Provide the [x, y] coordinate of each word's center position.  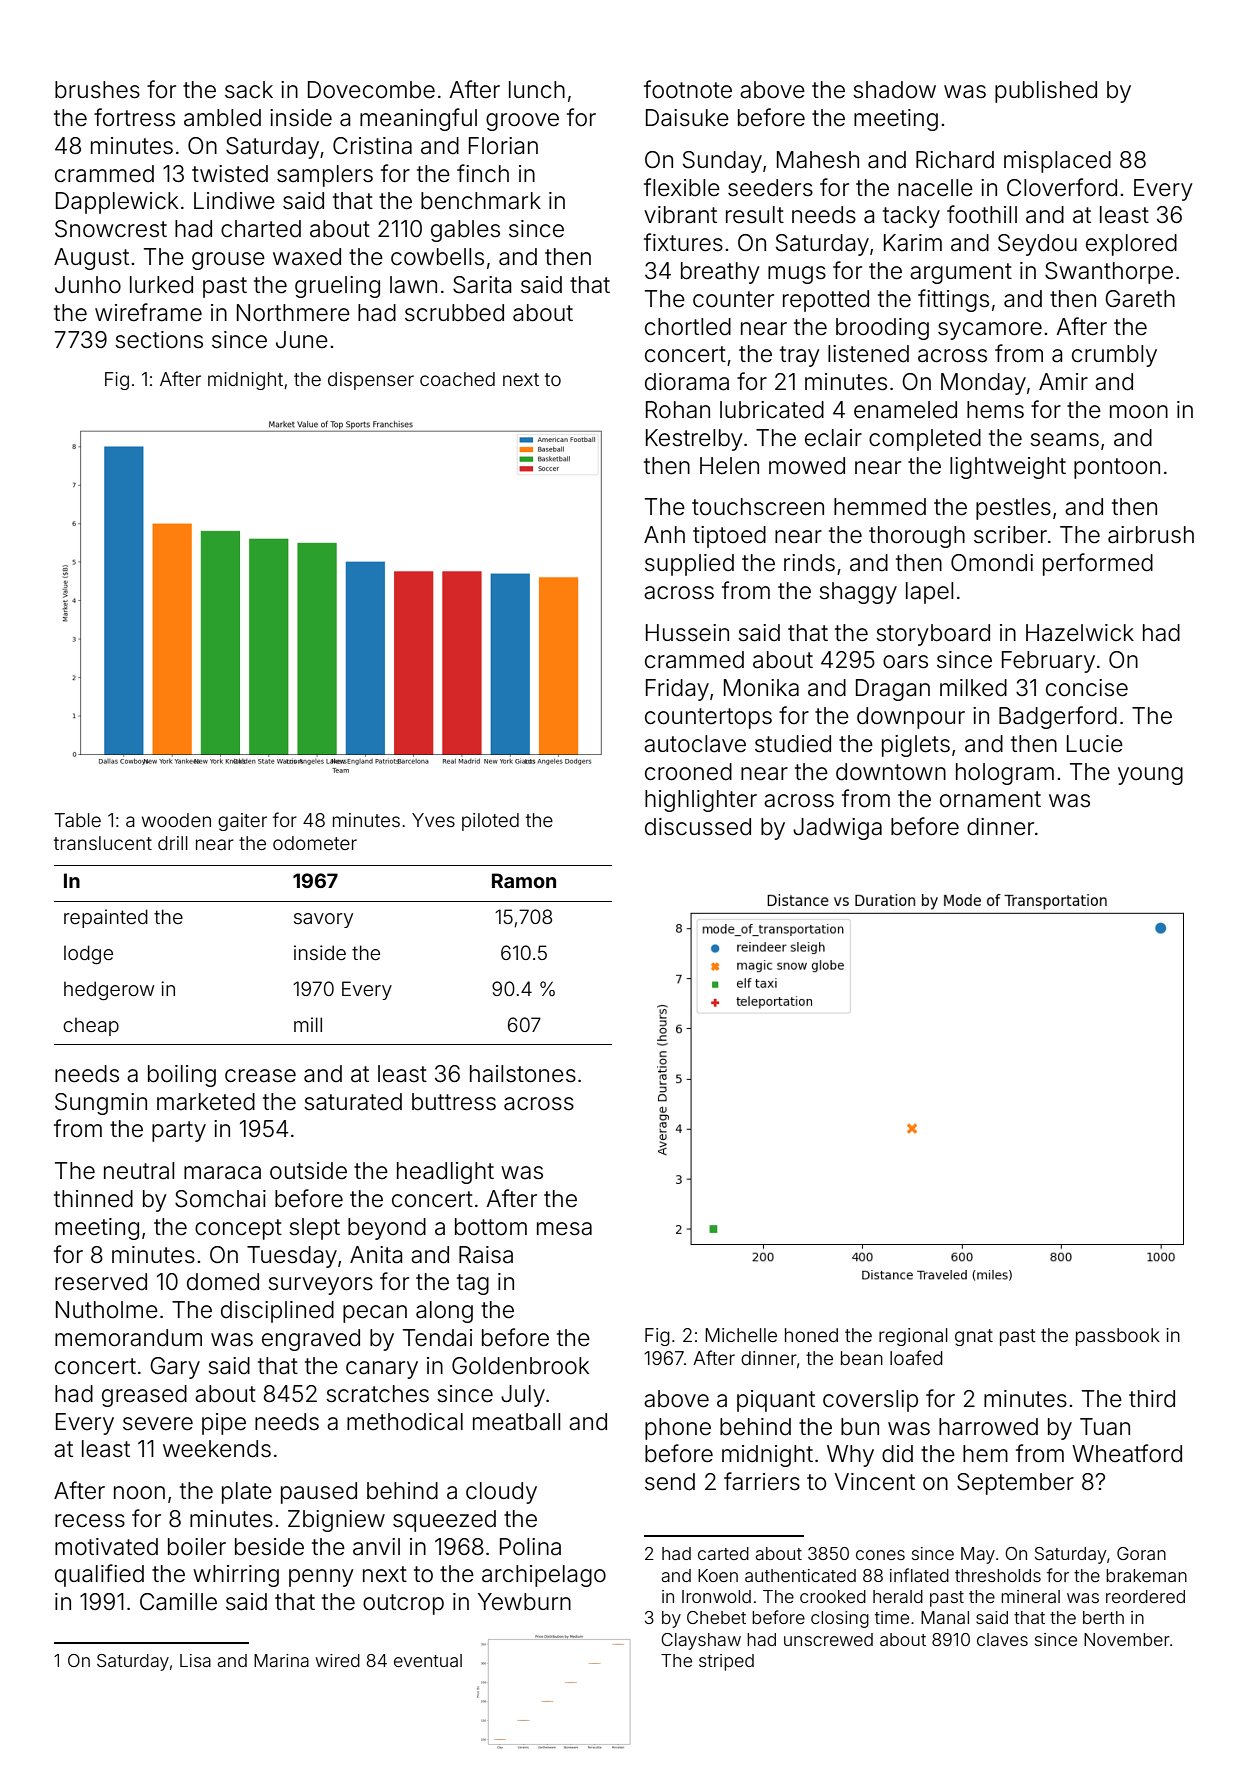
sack [249, 90]
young [1150, 776]
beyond [387, 1229]
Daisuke [687, 118]
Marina [281, 1660]
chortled [688, 327]
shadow [894, 90]
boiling [182, 1076]
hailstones [523, 1074]
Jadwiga [837, 829]
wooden [176, 820]
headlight [445, 1173]
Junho [88, 285]
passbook [1118, 1337]
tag [473, 1284]
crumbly [1114, 356]
